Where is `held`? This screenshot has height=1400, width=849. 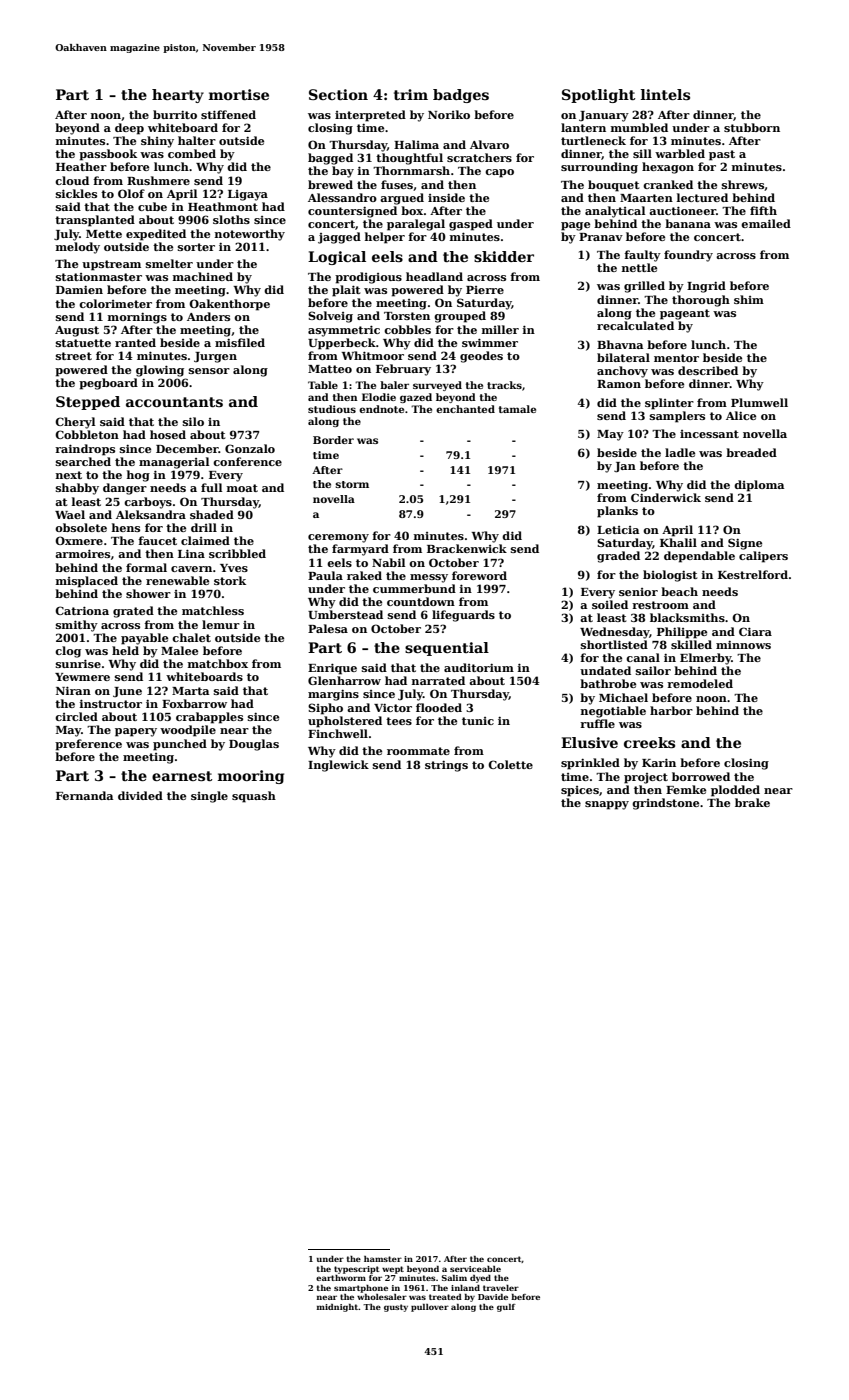
held is located at coordinates (125, 650).
